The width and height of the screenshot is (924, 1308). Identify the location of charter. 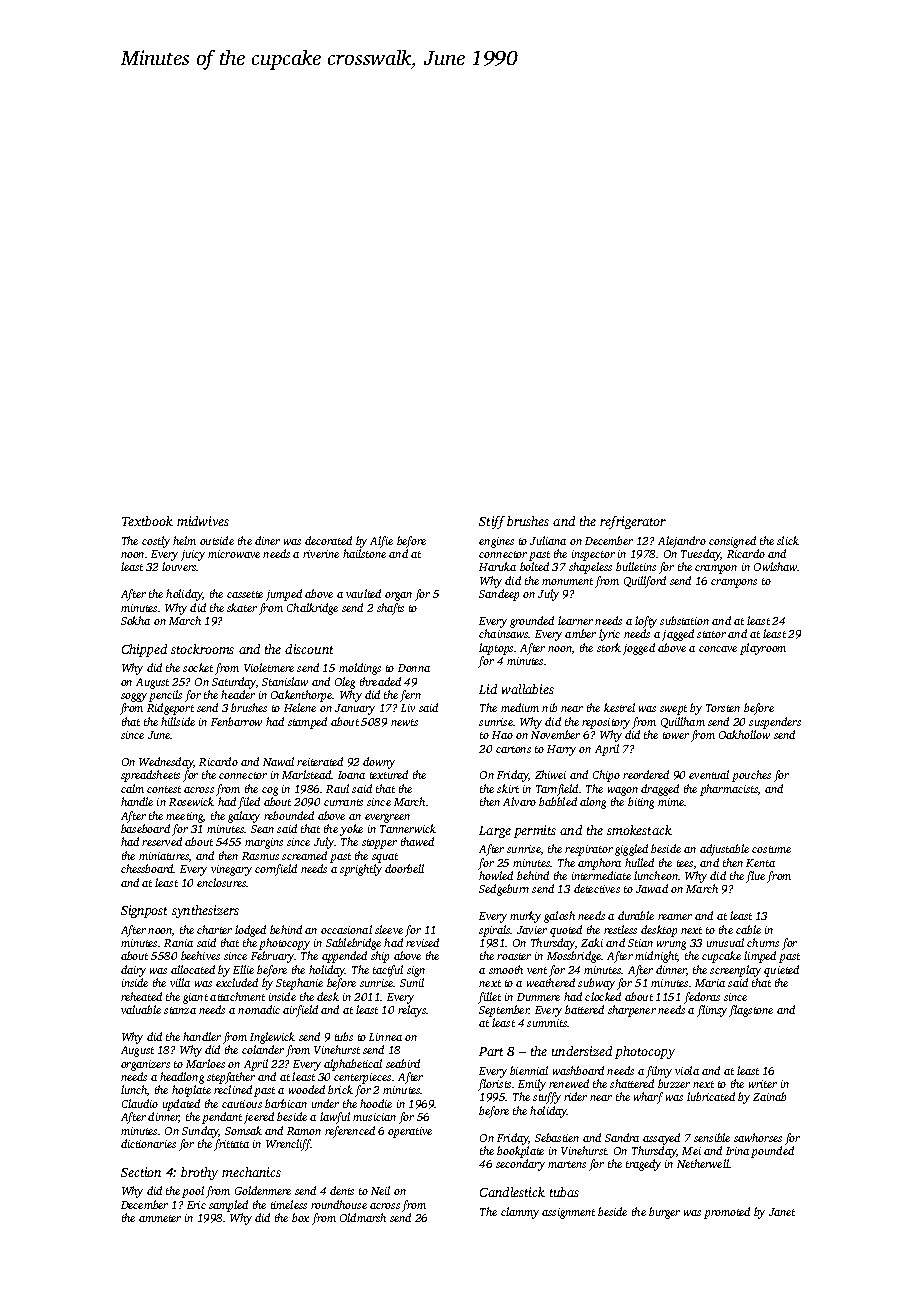
(214, 929).
